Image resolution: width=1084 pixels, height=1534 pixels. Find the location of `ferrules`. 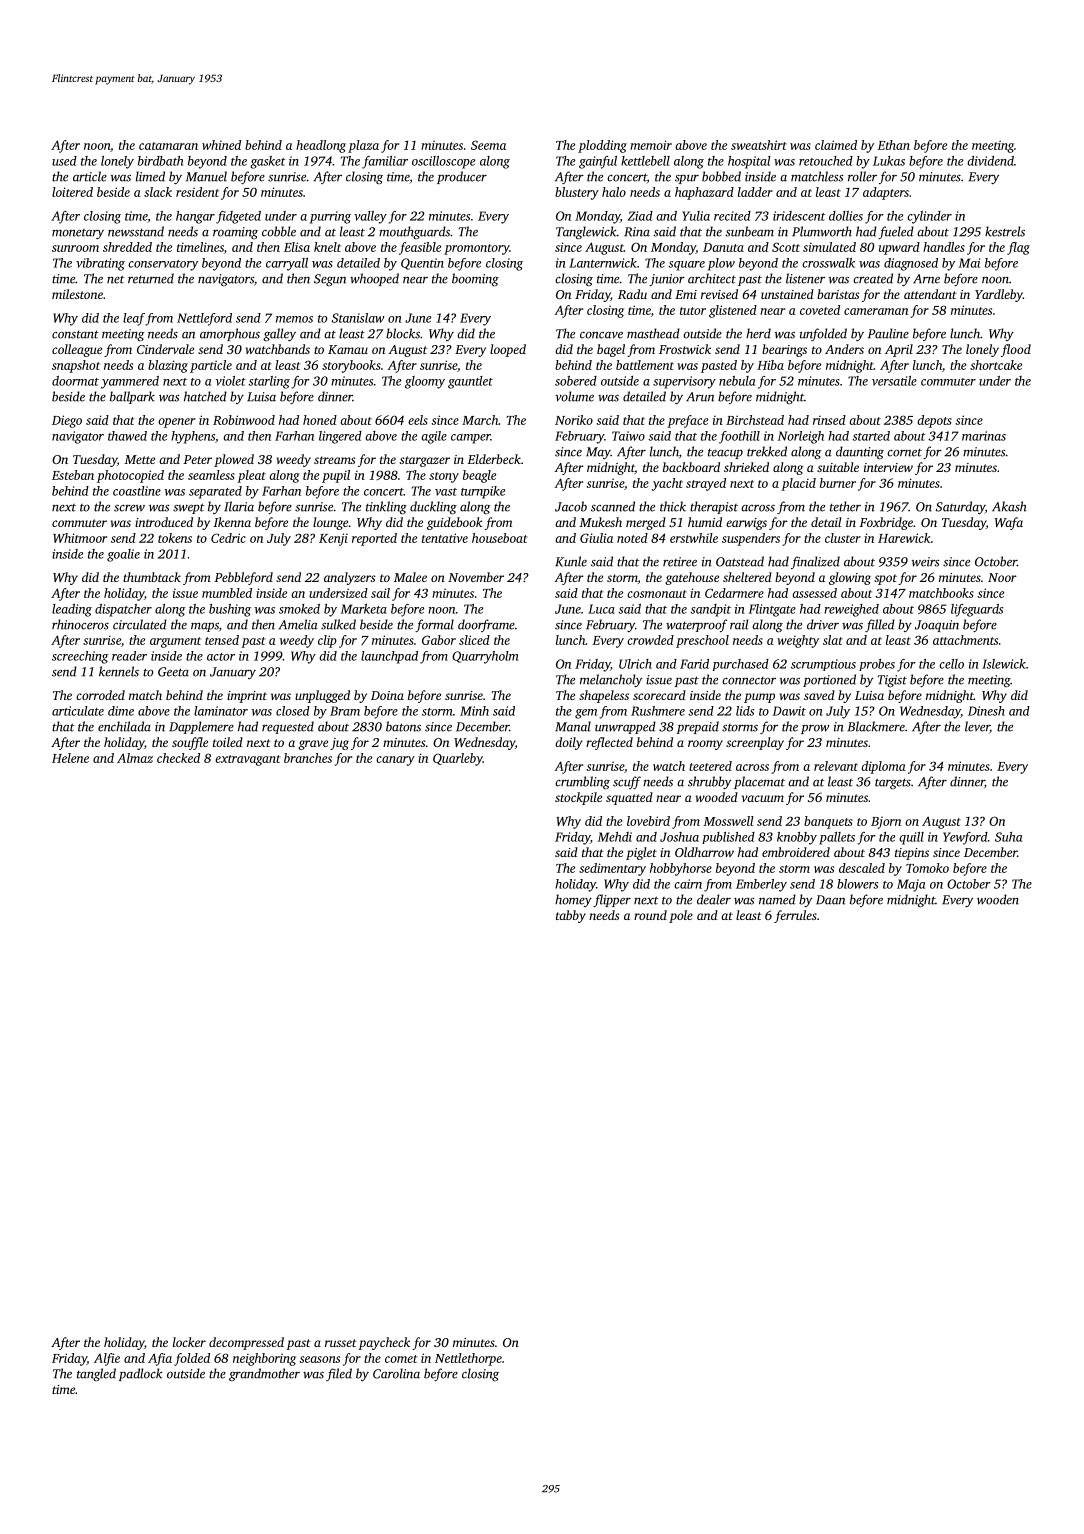

ferrules is located at coordinates (795, 916).
